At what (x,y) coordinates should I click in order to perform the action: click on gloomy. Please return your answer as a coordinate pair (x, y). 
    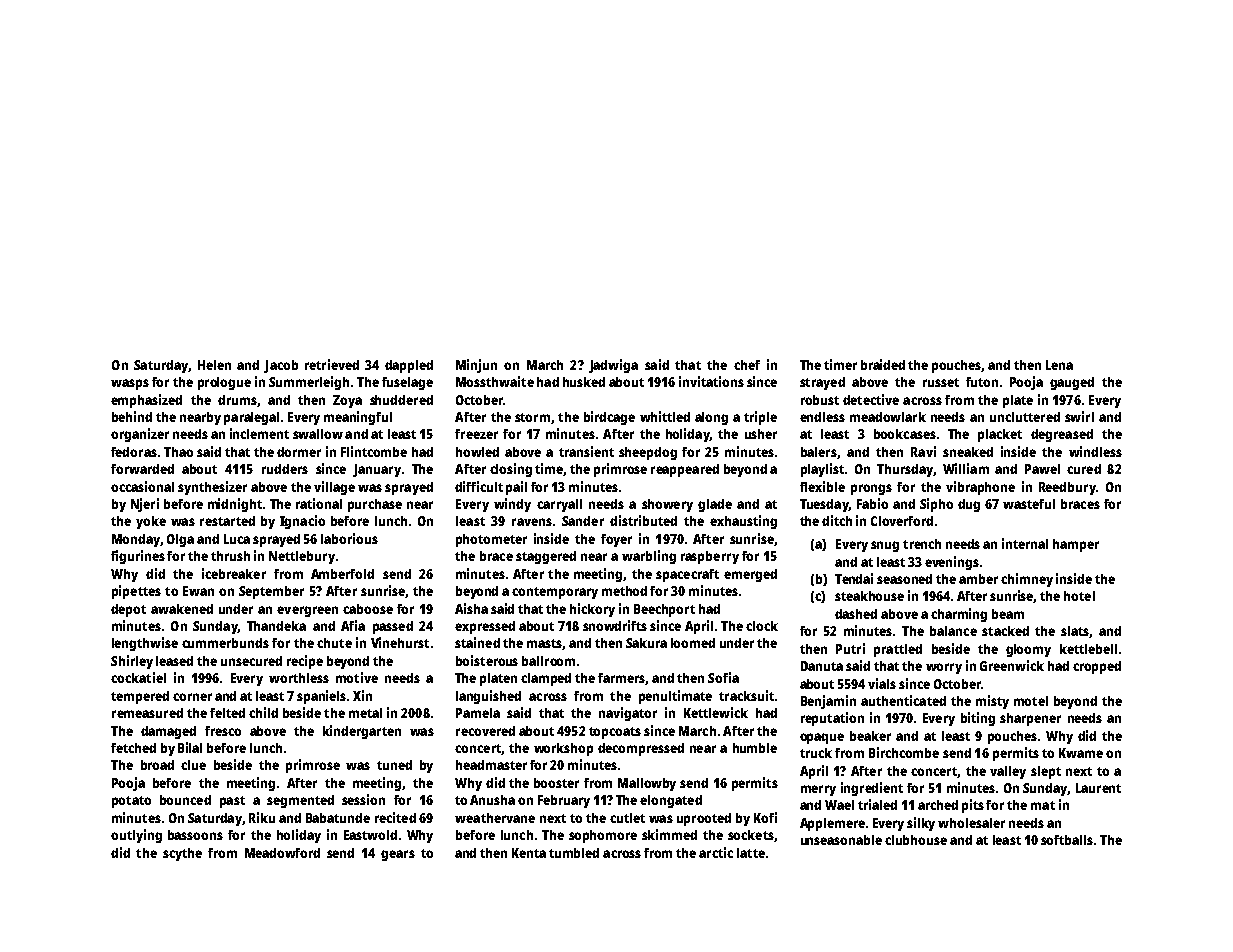
    Looking at the image, I should click on (1028, 650).
